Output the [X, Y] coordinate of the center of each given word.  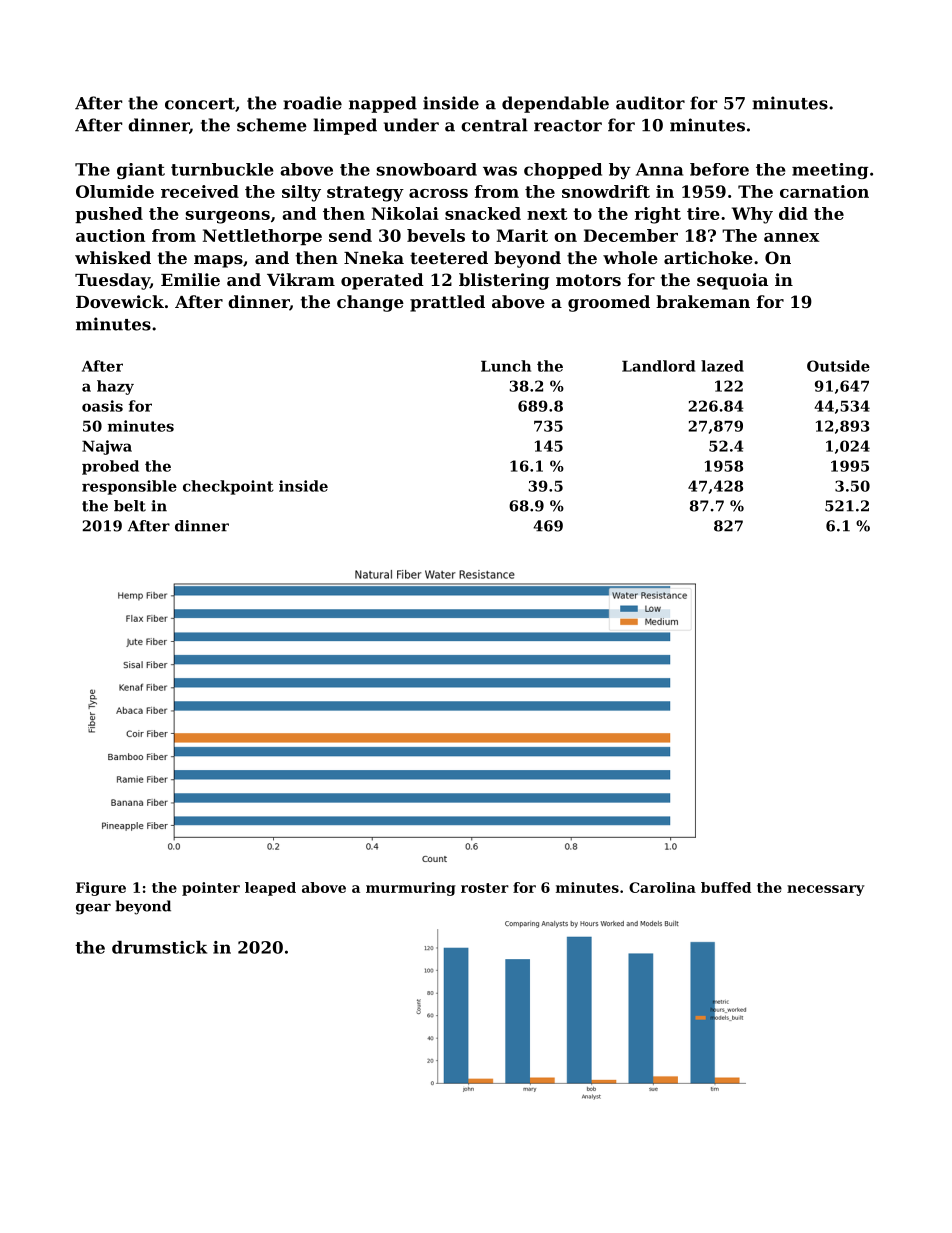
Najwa [107, 447]
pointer [211, 889]
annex [791, 237]
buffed [726, 887]
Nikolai [405, 213]
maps [218, 261]
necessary [826, 890]
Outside [838, 366]
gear [93, 909]
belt [130, 506]
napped [383, 104]
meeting [830, 171]
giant [141, 171]
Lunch [506, 366]
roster [485, 888]
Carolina [662, 887]
